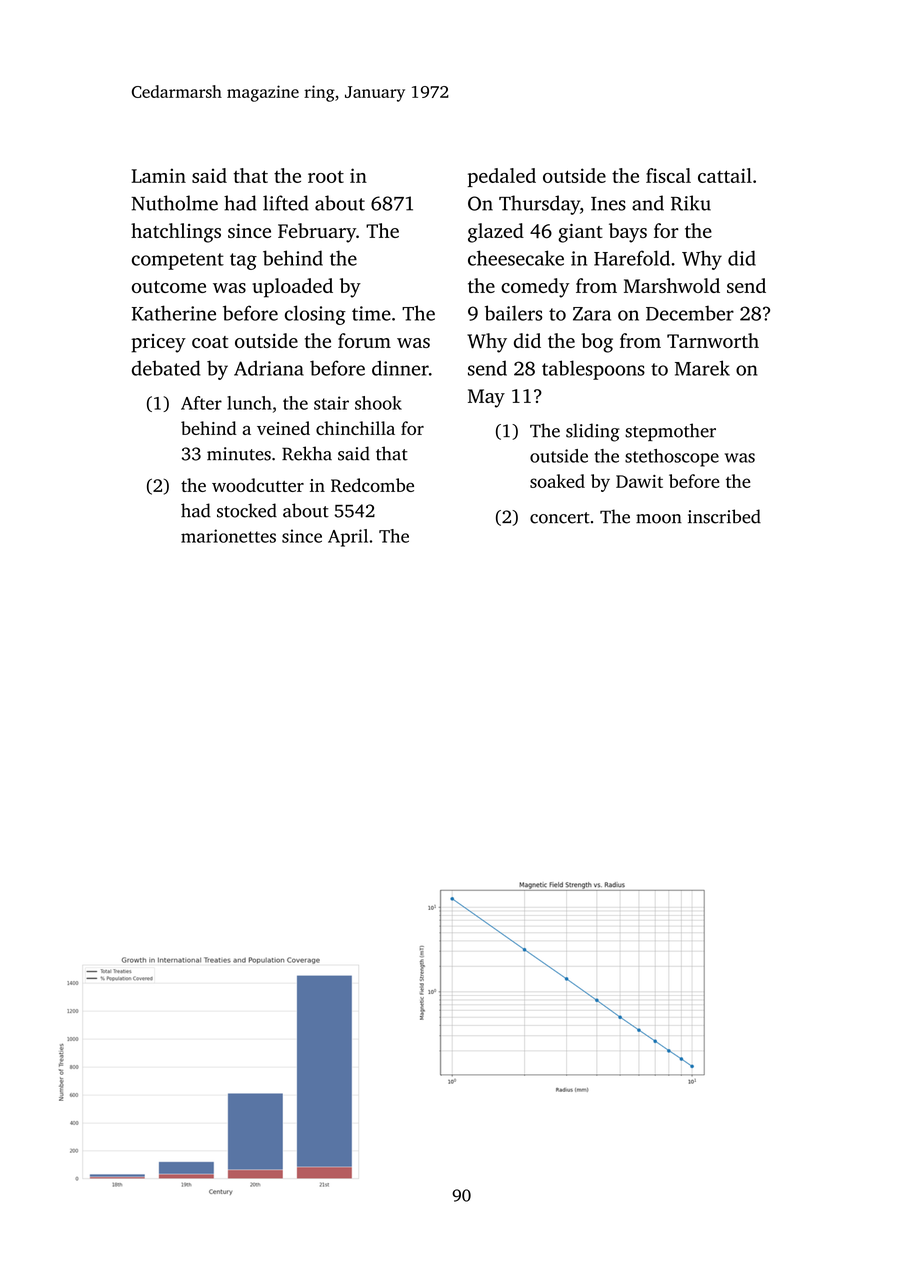 The height and width of the page is (1283, 904). I want to click on veined, so click(283, 428).
